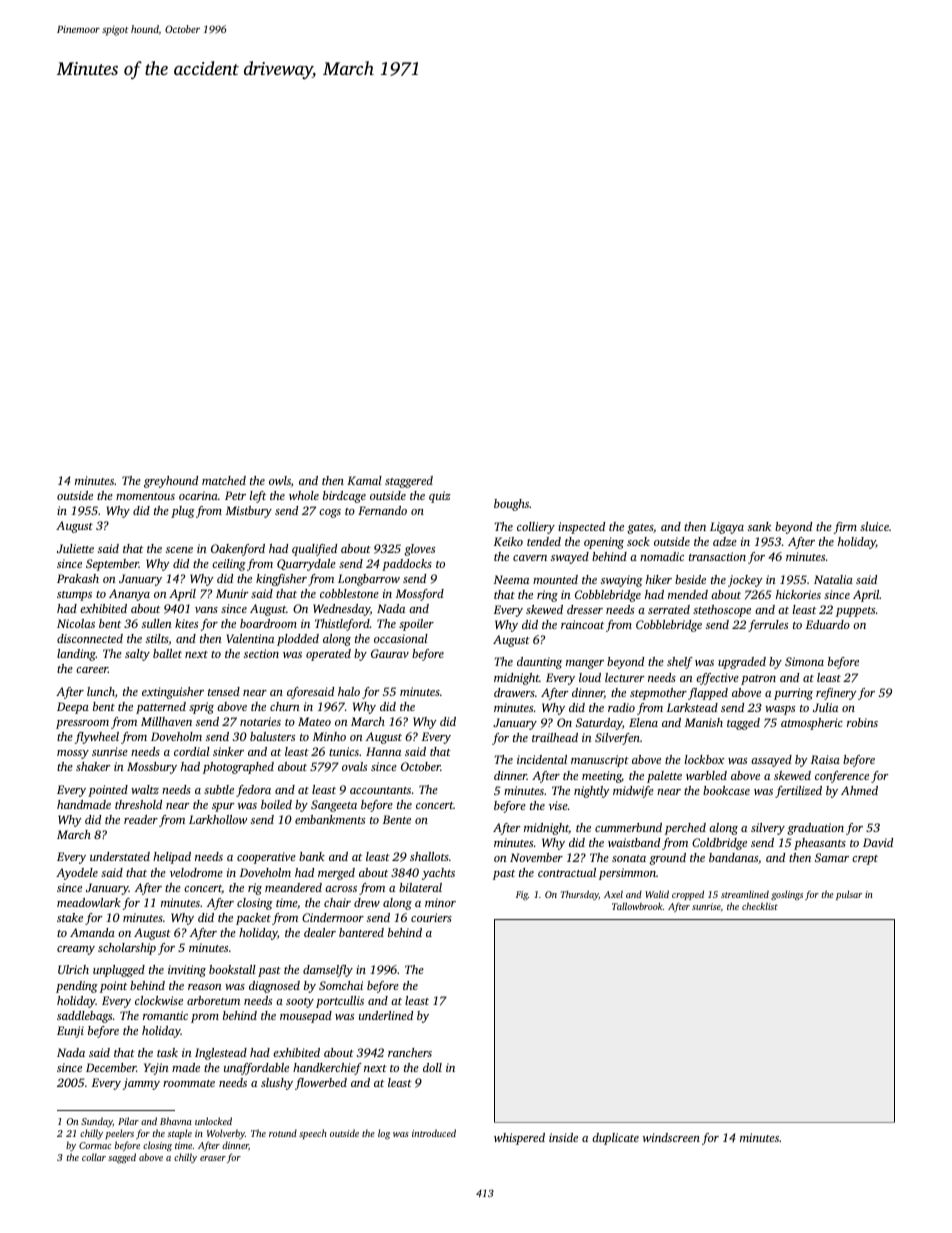 This document has height=1233, width=952. What do you see at coordinates (768, 626) in the document?
I see `ferrules` at bounding box center [768, 626].
